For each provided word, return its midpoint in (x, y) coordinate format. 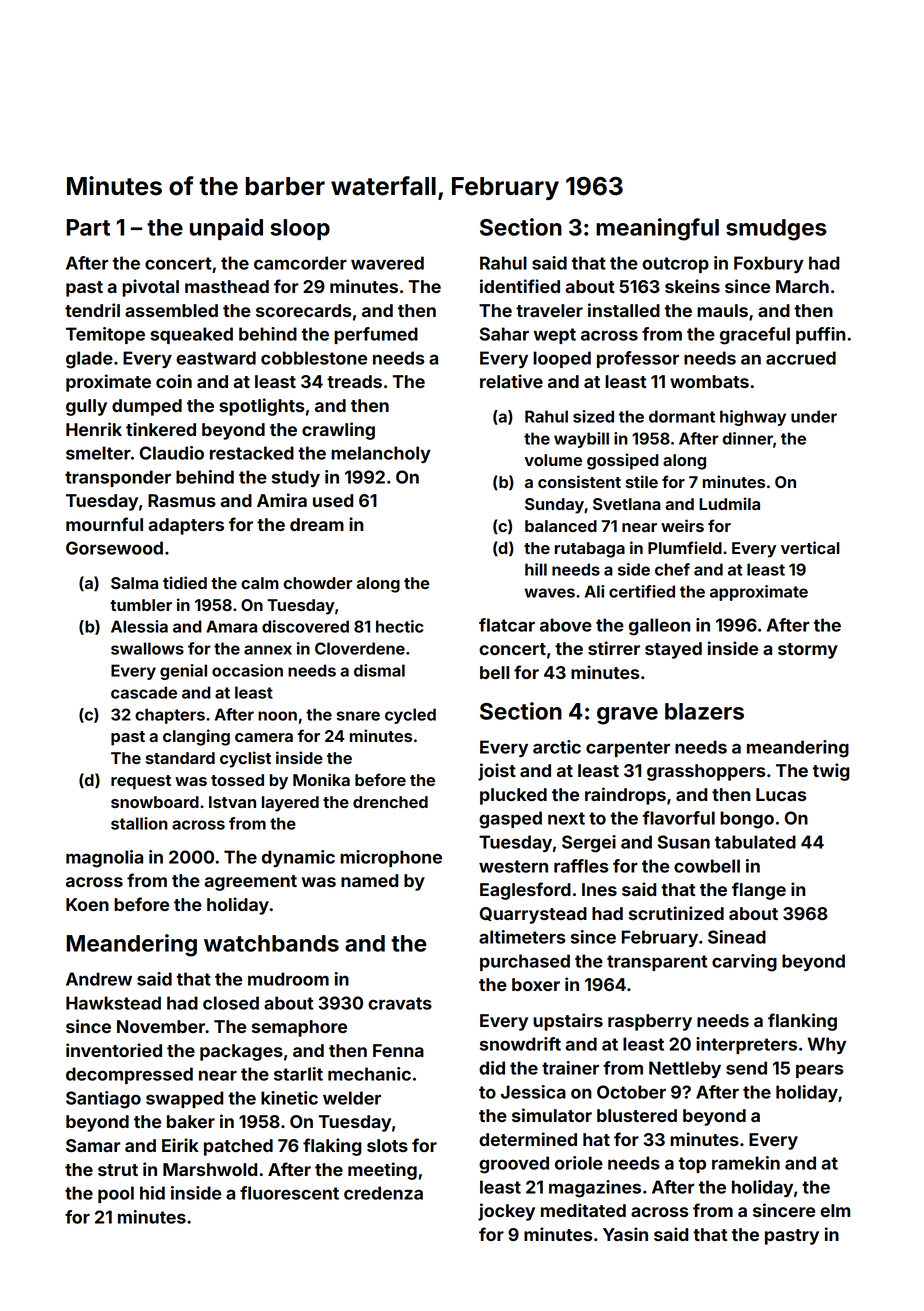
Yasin (625, 1234)
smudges (776, 230)
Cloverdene (360, 648)
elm (835, 1210)
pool (116, 1194)
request (141, 782)
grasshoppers (706, 772)
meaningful (657, 229)
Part (88, 227)
